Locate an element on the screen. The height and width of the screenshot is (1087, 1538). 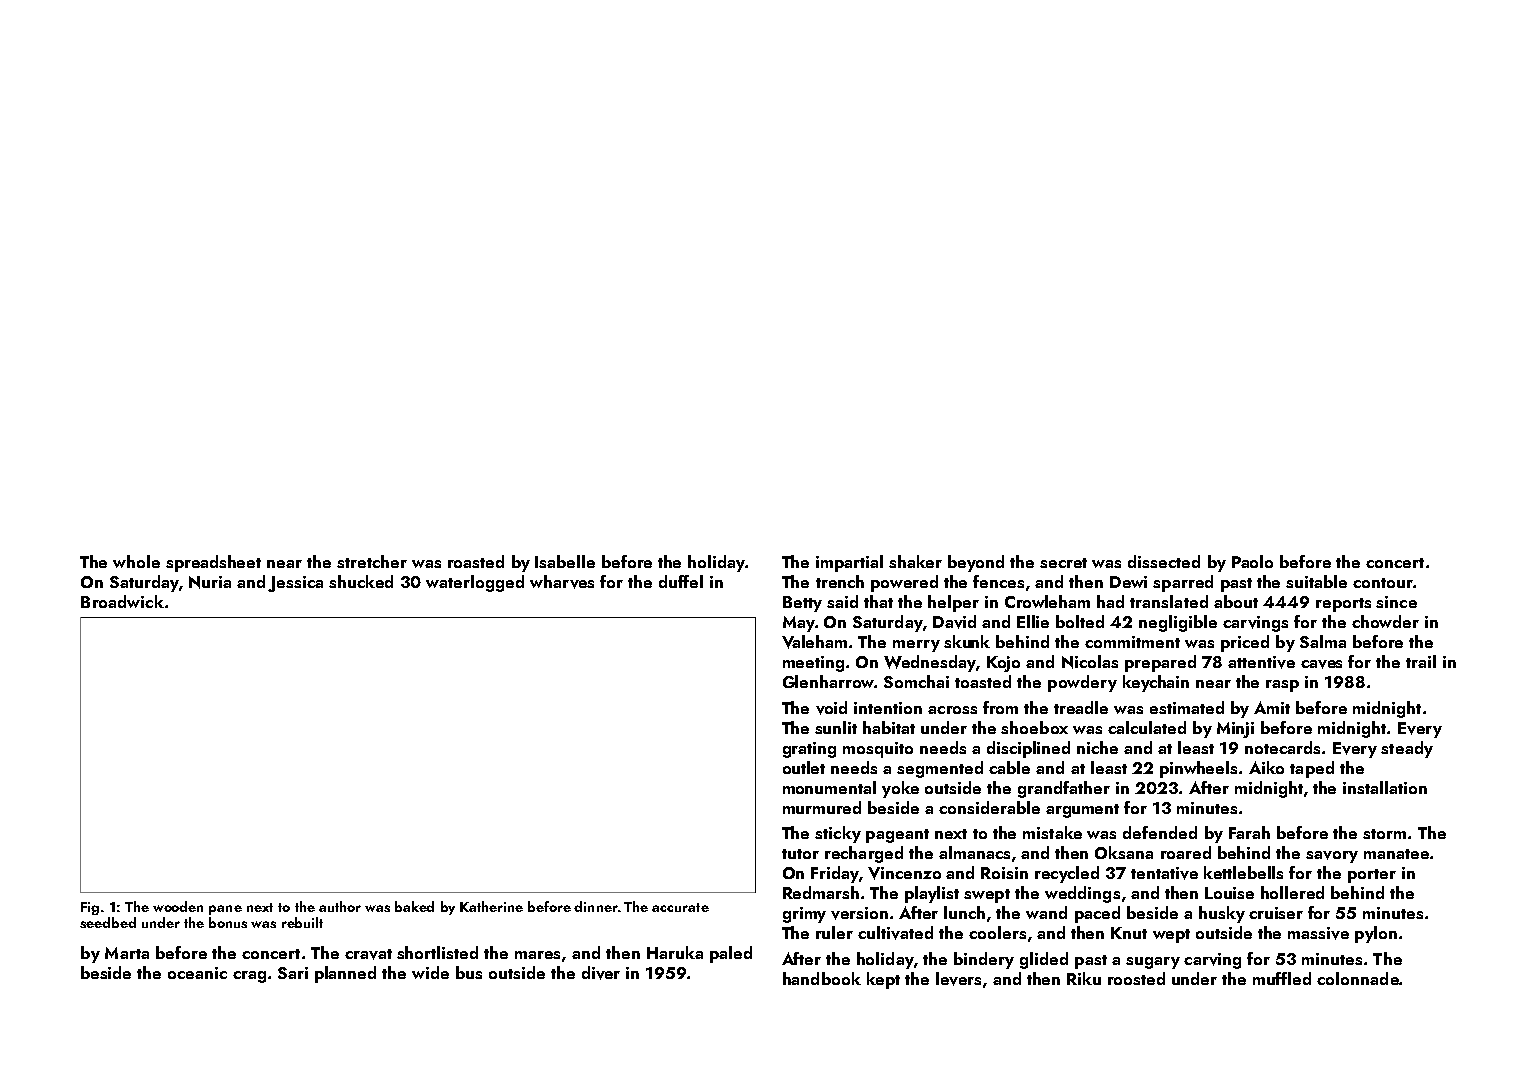
pageant is located at coordinates (897, 836).
